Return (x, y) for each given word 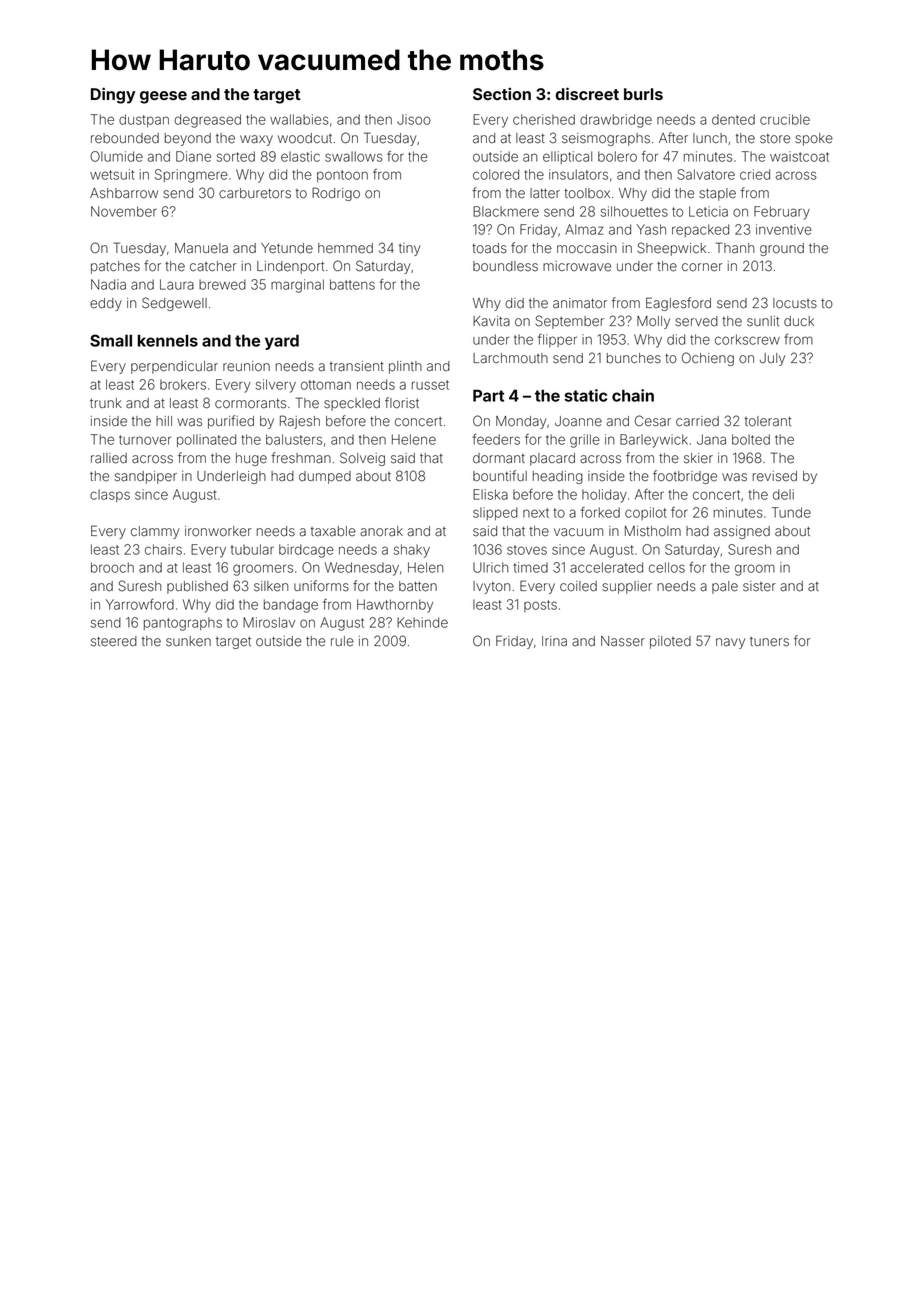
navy (730, 643)
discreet (587, 93)
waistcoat (799, 156)
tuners (769, 642)
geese (163, 97)
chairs (163, 549)
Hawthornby (395, 606)
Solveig (362, 459)
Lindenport (290, 267)
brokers (183, 384)
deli (783, 494)
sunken (188, 641)
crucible (785, 119)
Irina (554, 641)
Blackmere (506, 211)
